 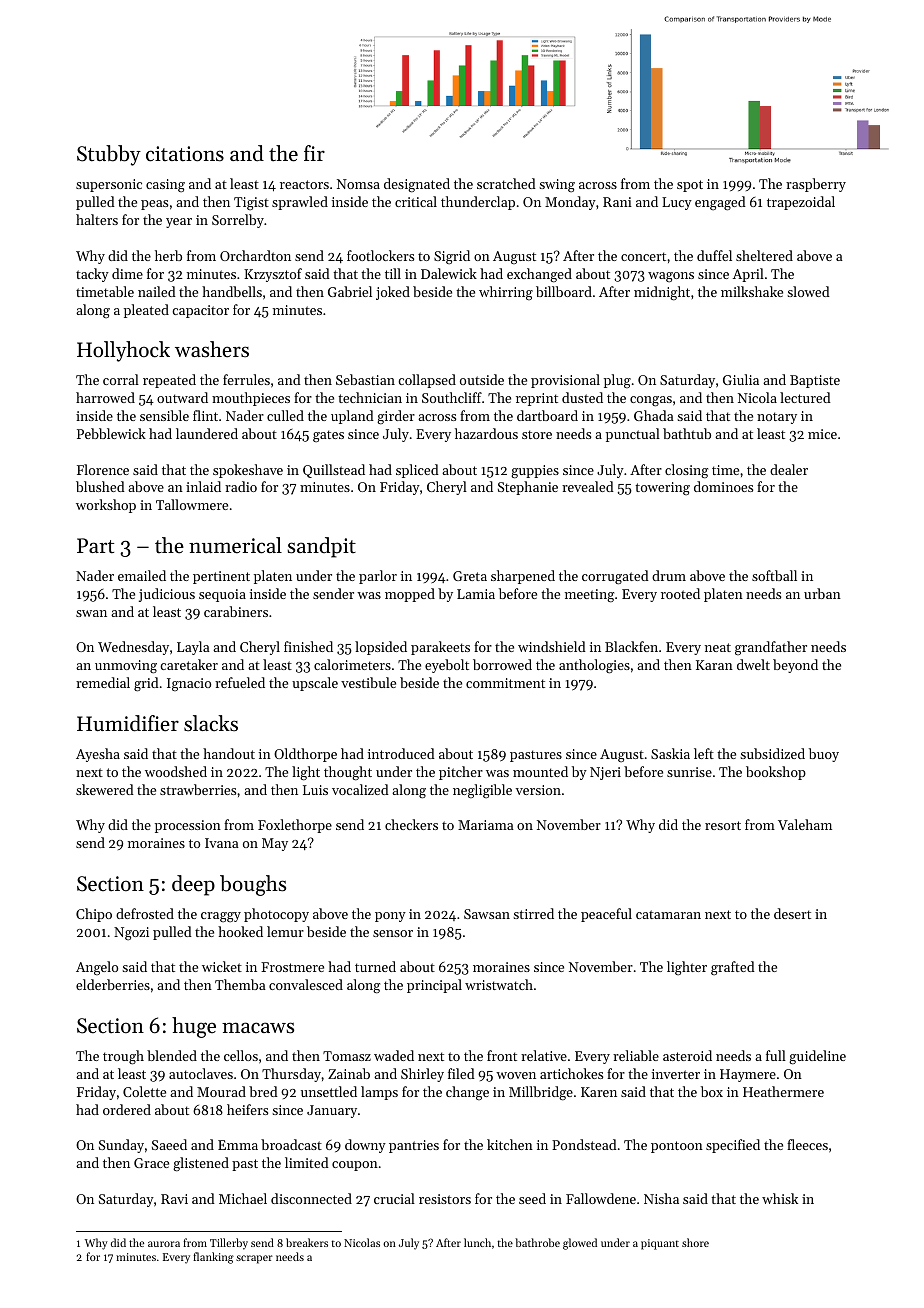 What do you see at coordinates (164, 1244) in the page?
I see `aurora` at bounding box center [164, 1244].
